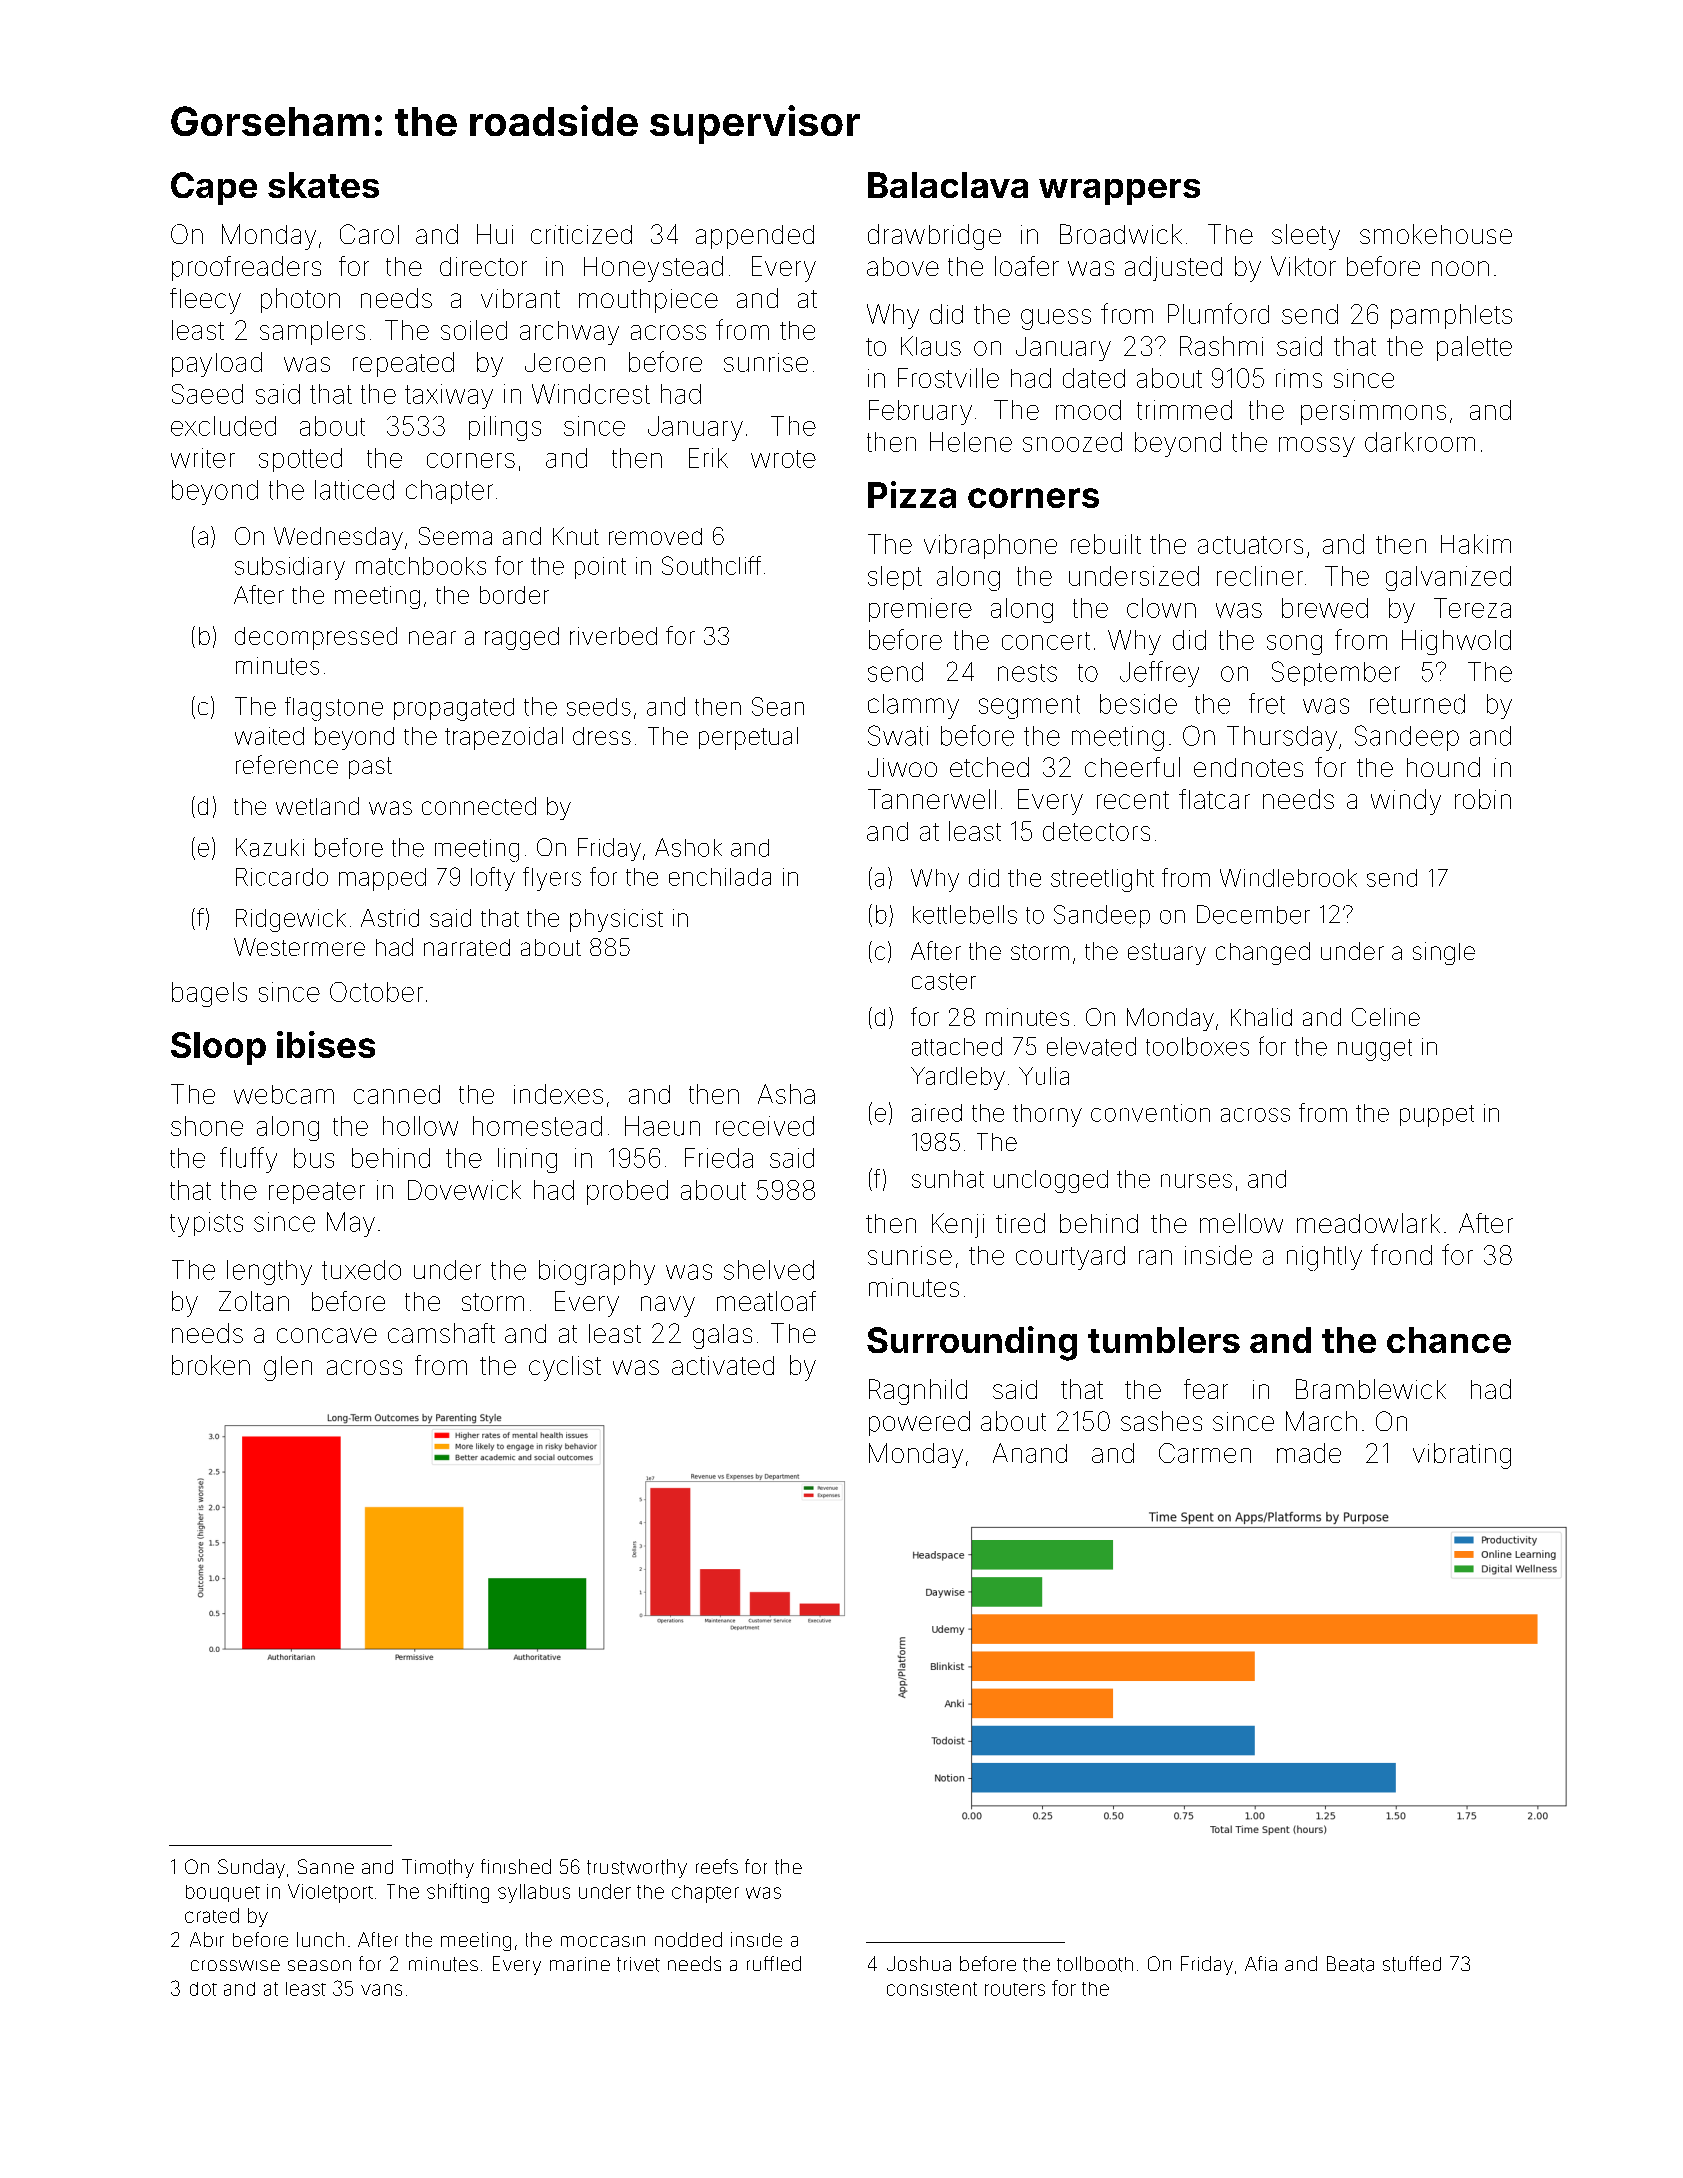 The image size is (1683, 2178). What do you see at coordinates (1443, 767) in the image?
I see `hound` at bounding box center [1443, 767].
